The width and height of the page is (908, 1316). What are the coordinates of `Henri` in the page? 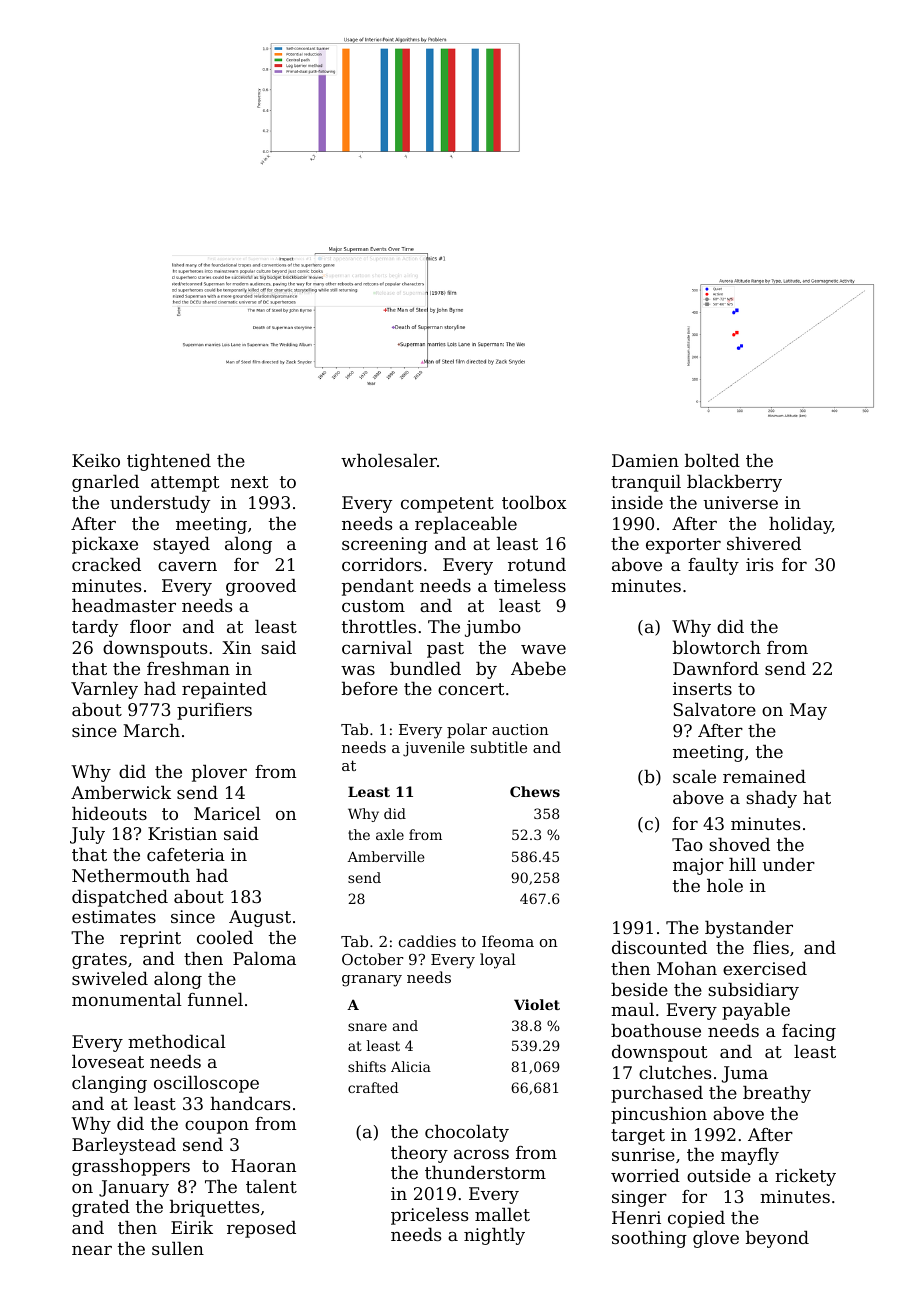 It's located at (636, 1217).
